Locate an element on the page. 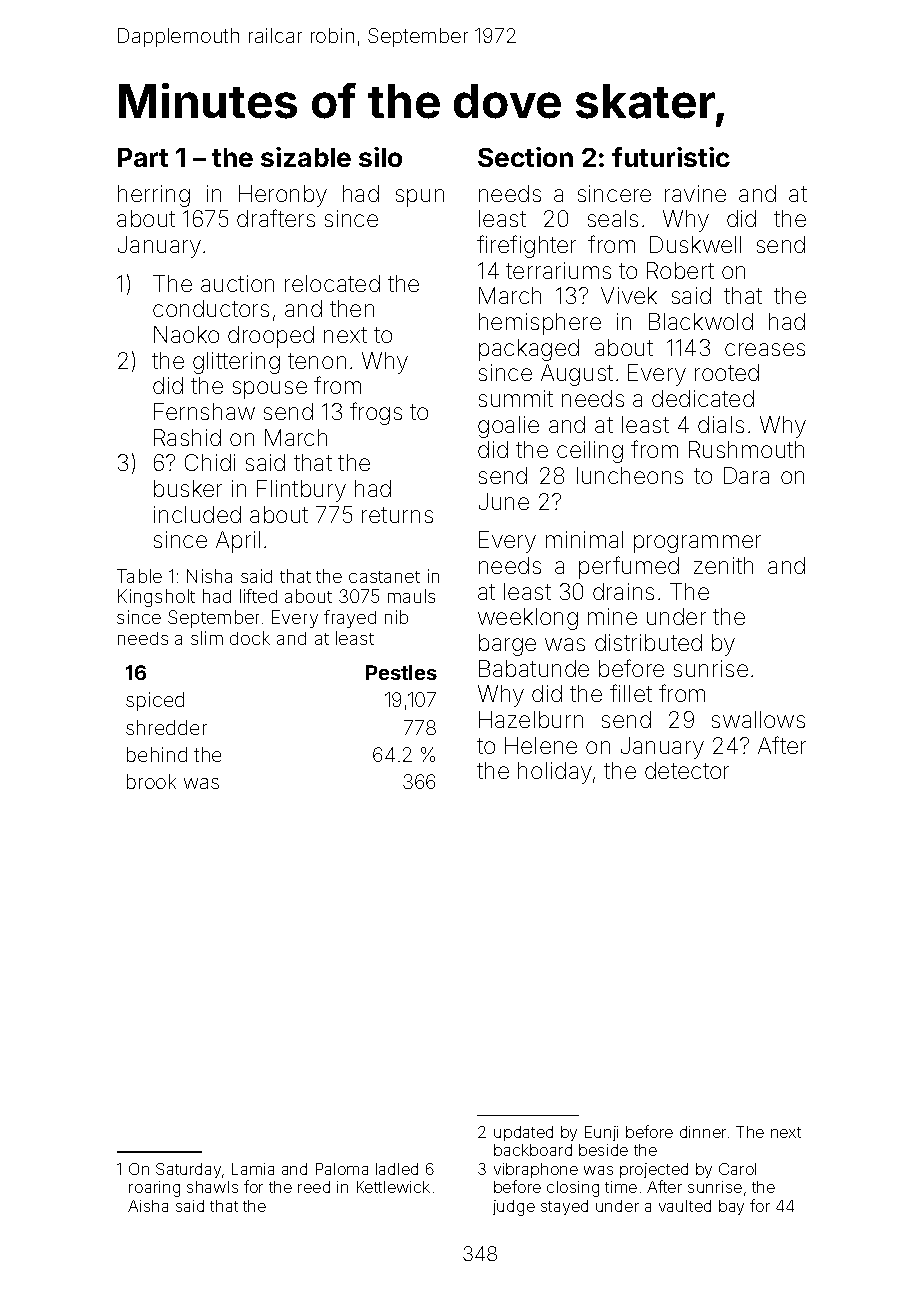  Kettlewick is located at coordinates (393, 1187).
